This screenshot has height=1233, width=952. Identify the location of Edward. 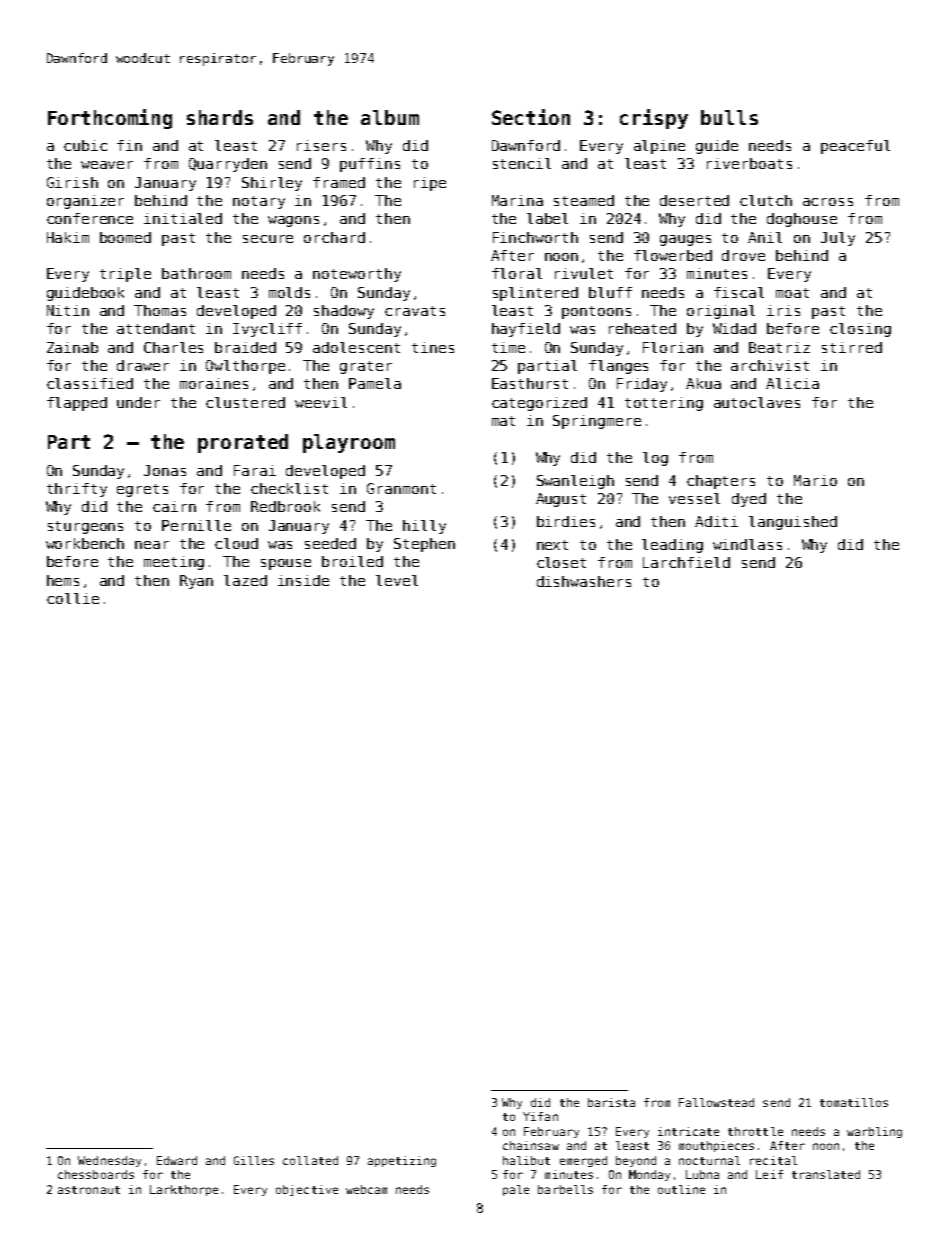
(177, 1160).
